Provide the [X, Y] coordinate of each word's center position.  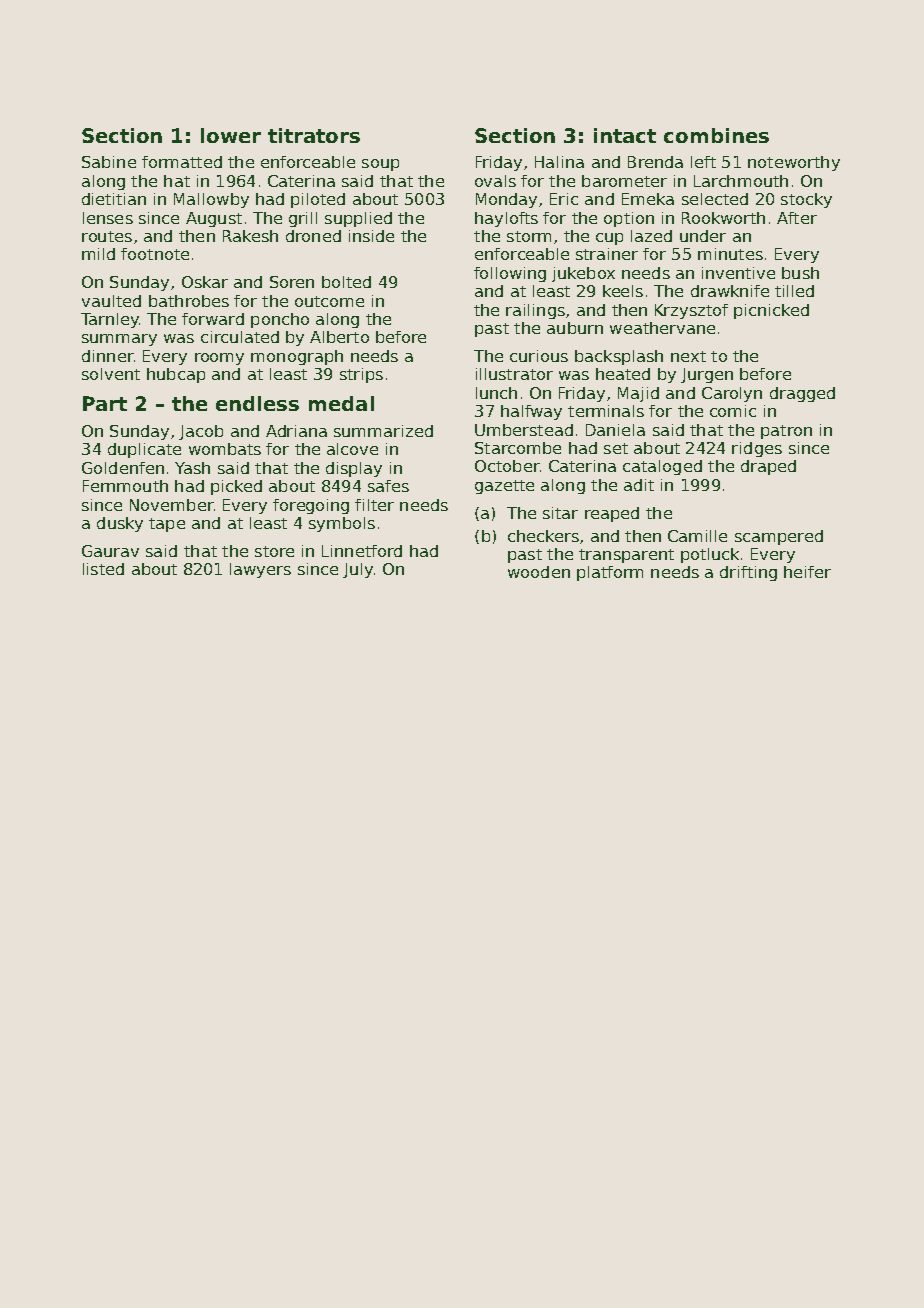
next [688, 356]
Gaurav [110, 551]
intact [625, 135]
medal [341, 403]
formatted [182, 162]
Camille [697, 536]
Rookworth [723, 218]
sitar [560, 513]
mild [98, 254]
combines [716, 135]
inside [371, 236]
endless [257, 403]
